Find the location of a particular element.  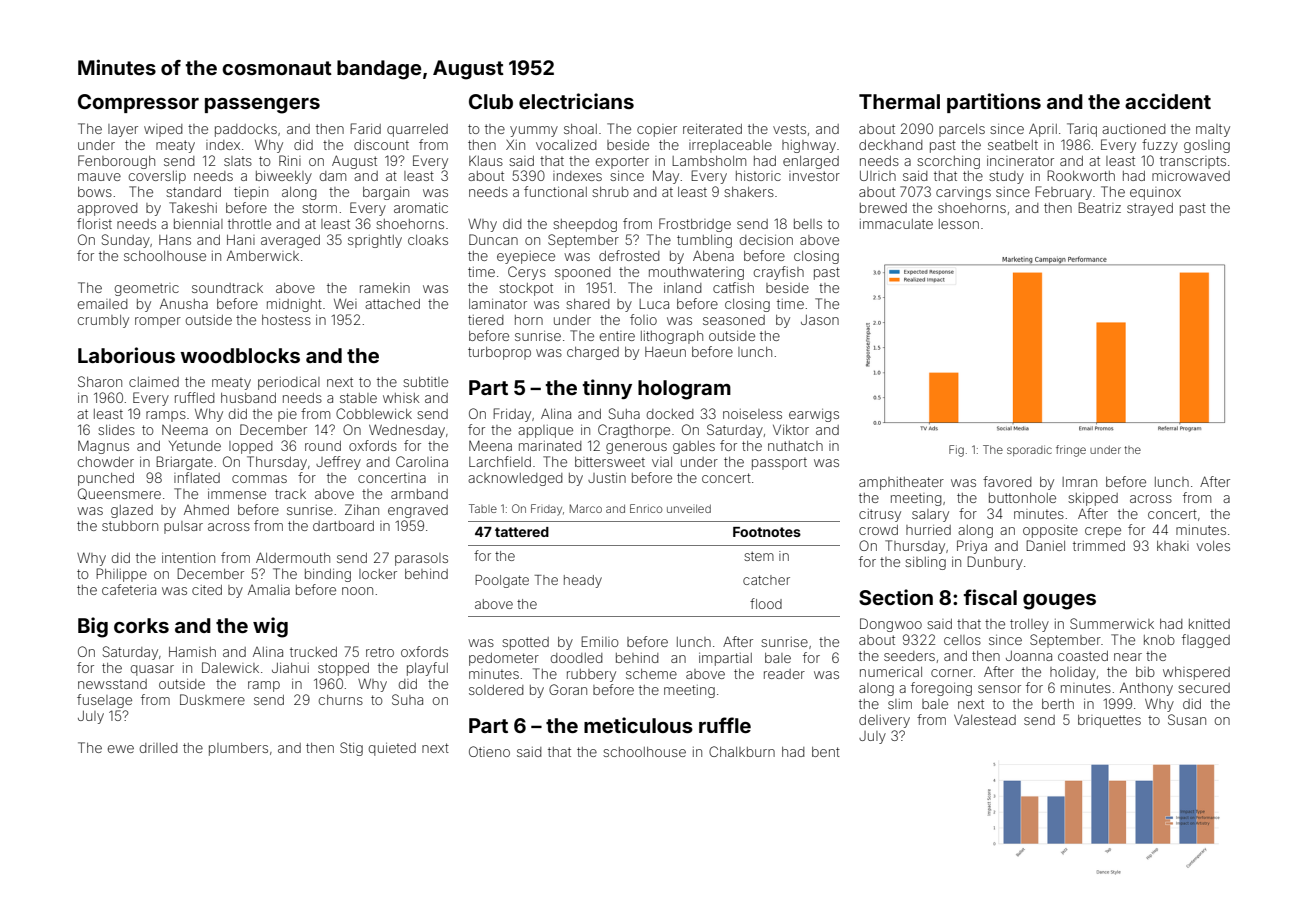

immaculate is located at coordinates (896, 224).
